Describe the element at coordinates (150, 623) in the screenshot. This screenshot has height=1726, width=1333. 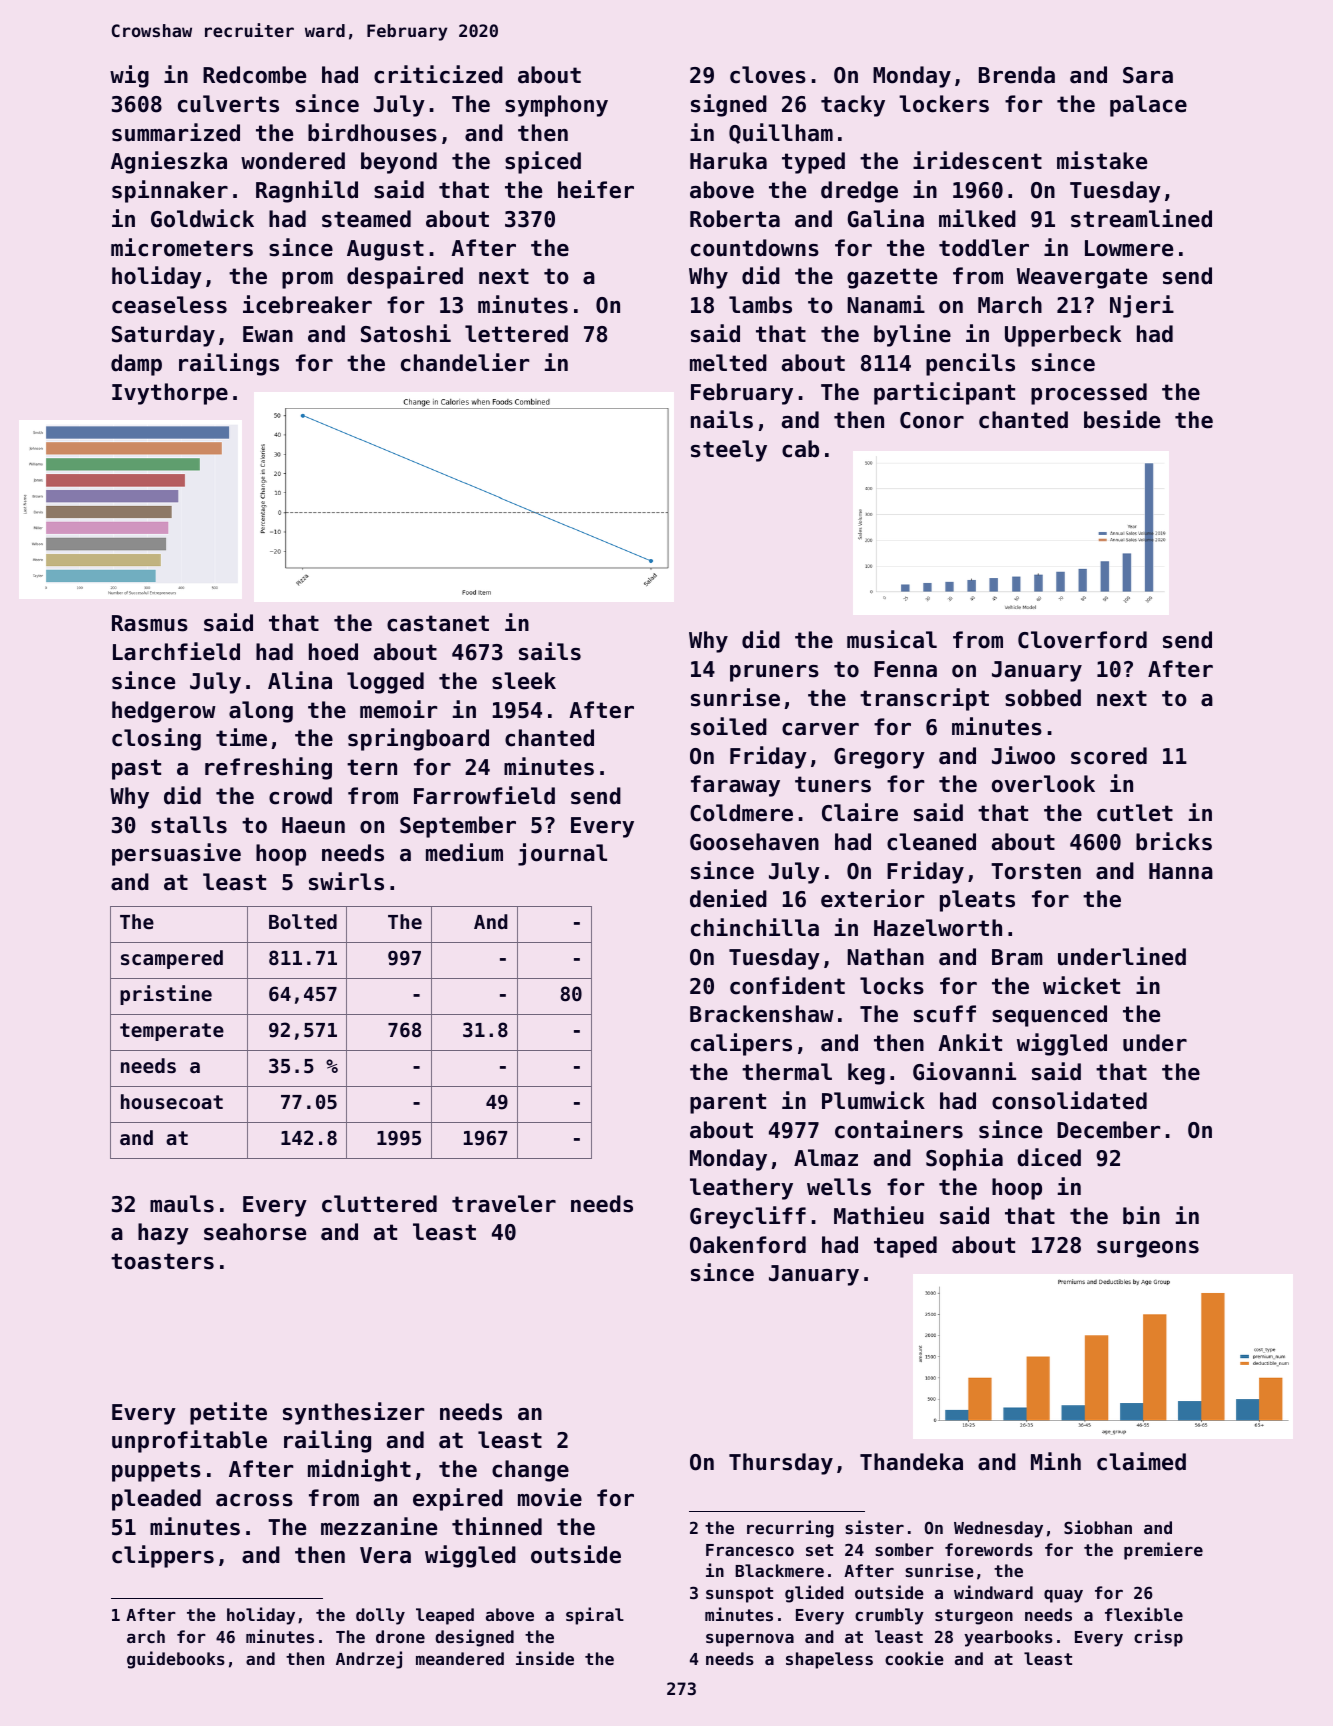
I see `Rasmus` at that location.
